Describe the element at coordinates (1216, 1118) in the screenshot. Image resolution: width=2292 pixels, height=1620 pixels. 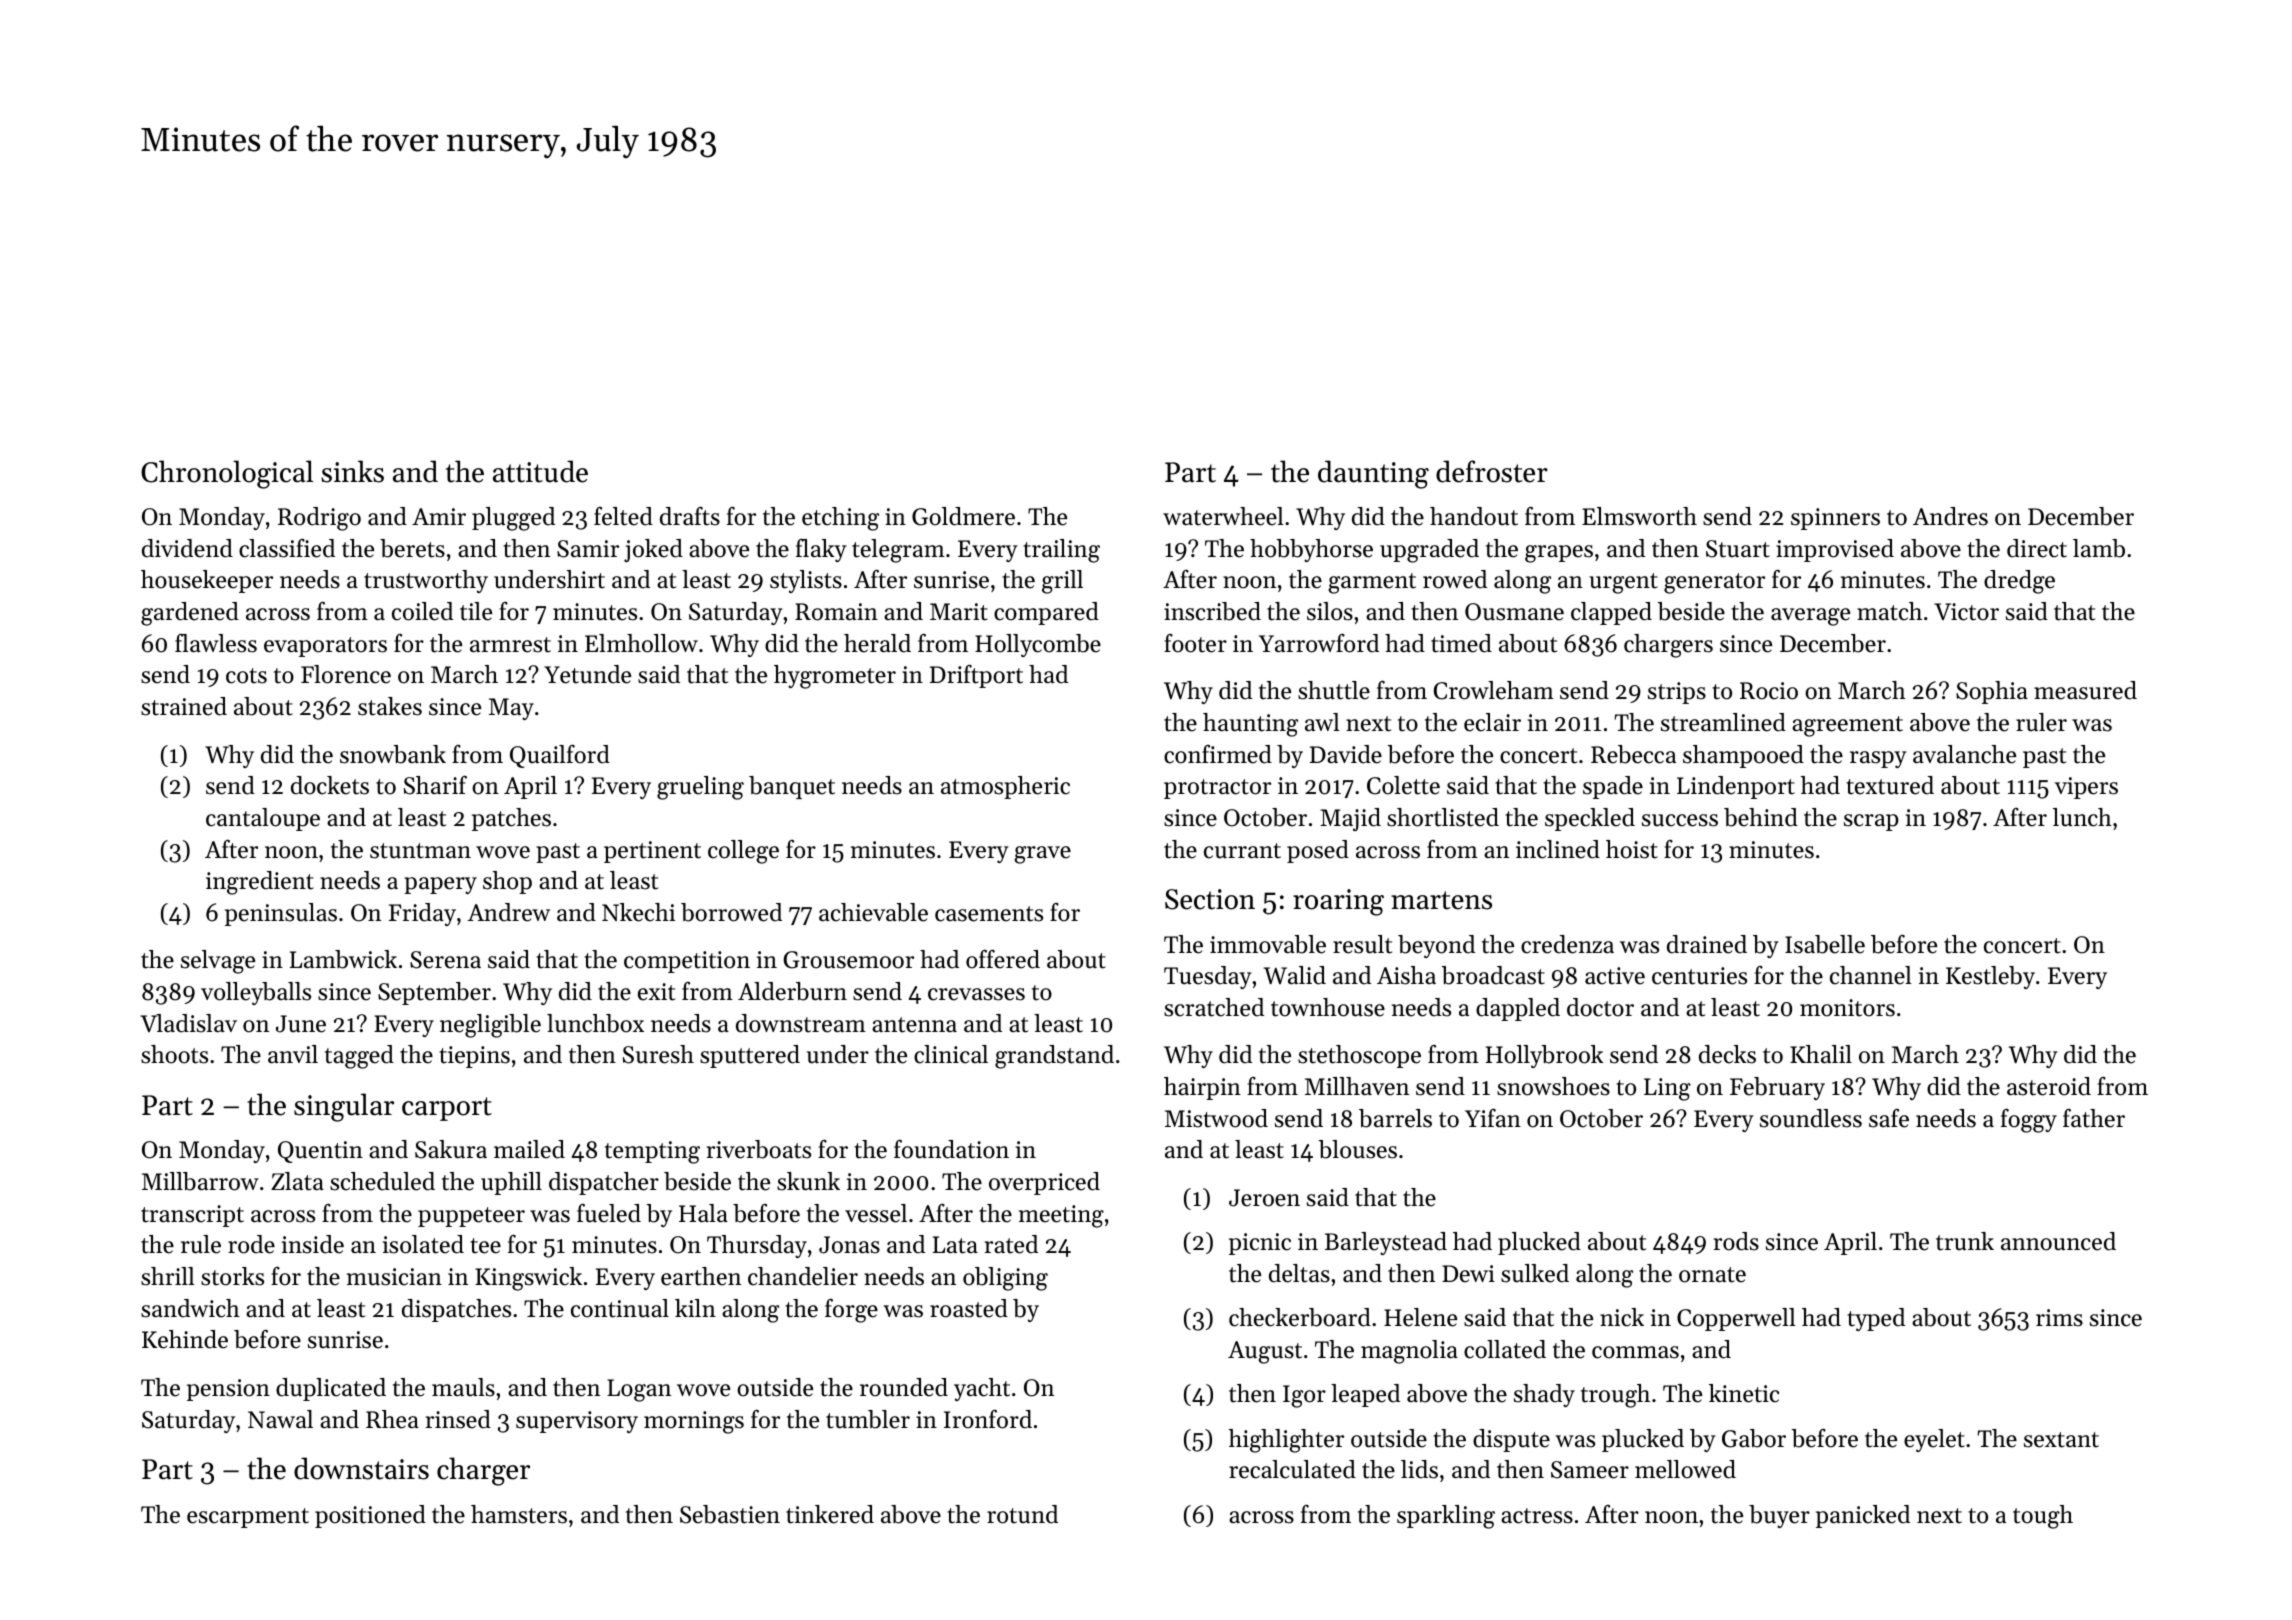
I see `Mistwood` at that location.
